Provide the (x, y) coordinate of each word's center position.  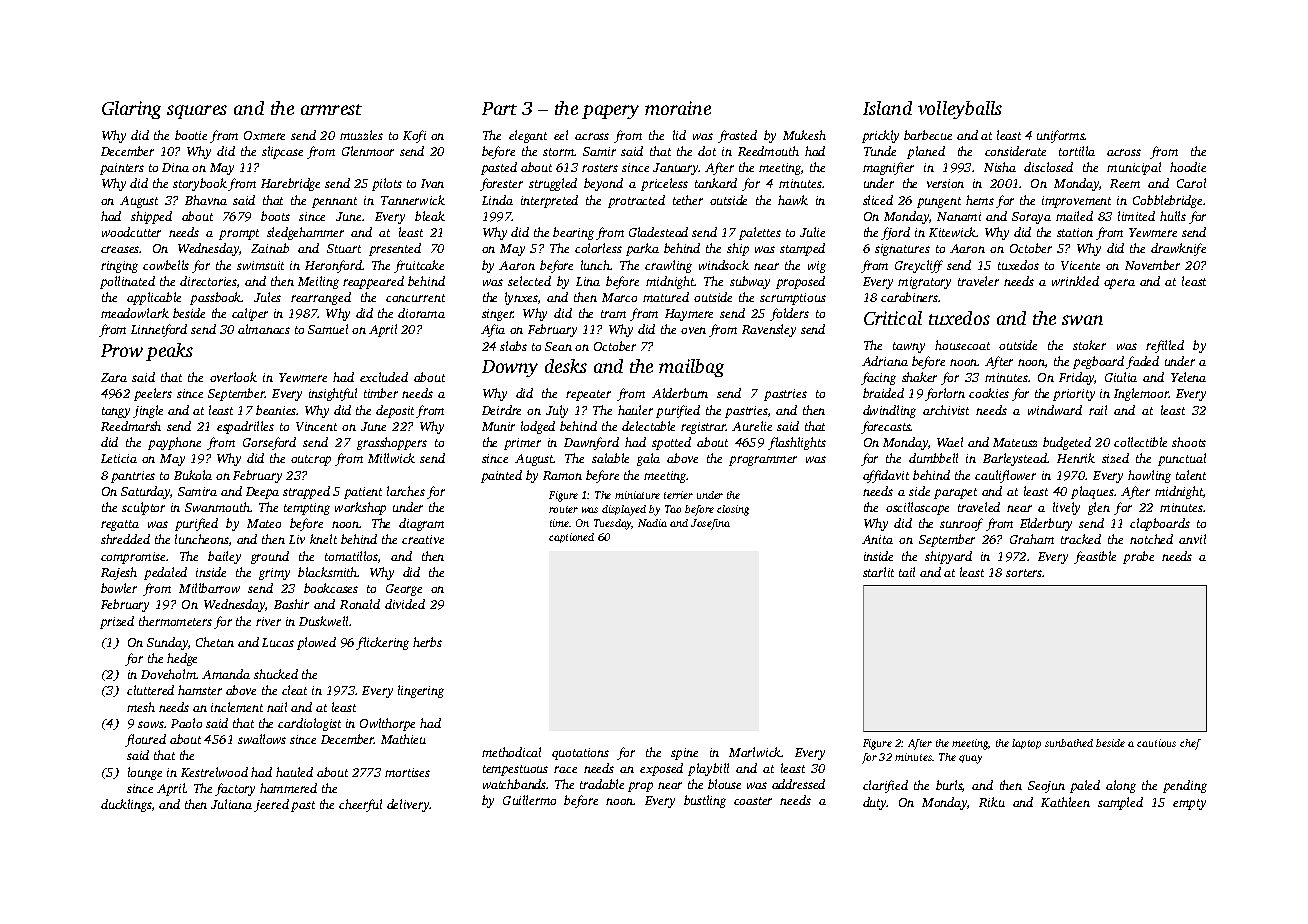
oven (693, 330)
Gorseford (269, 443)
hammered (288, 788)
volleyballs (960, 110)
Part (499, 108)
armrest (331, 109)
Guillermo (529, 800)
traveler (978, 281)
